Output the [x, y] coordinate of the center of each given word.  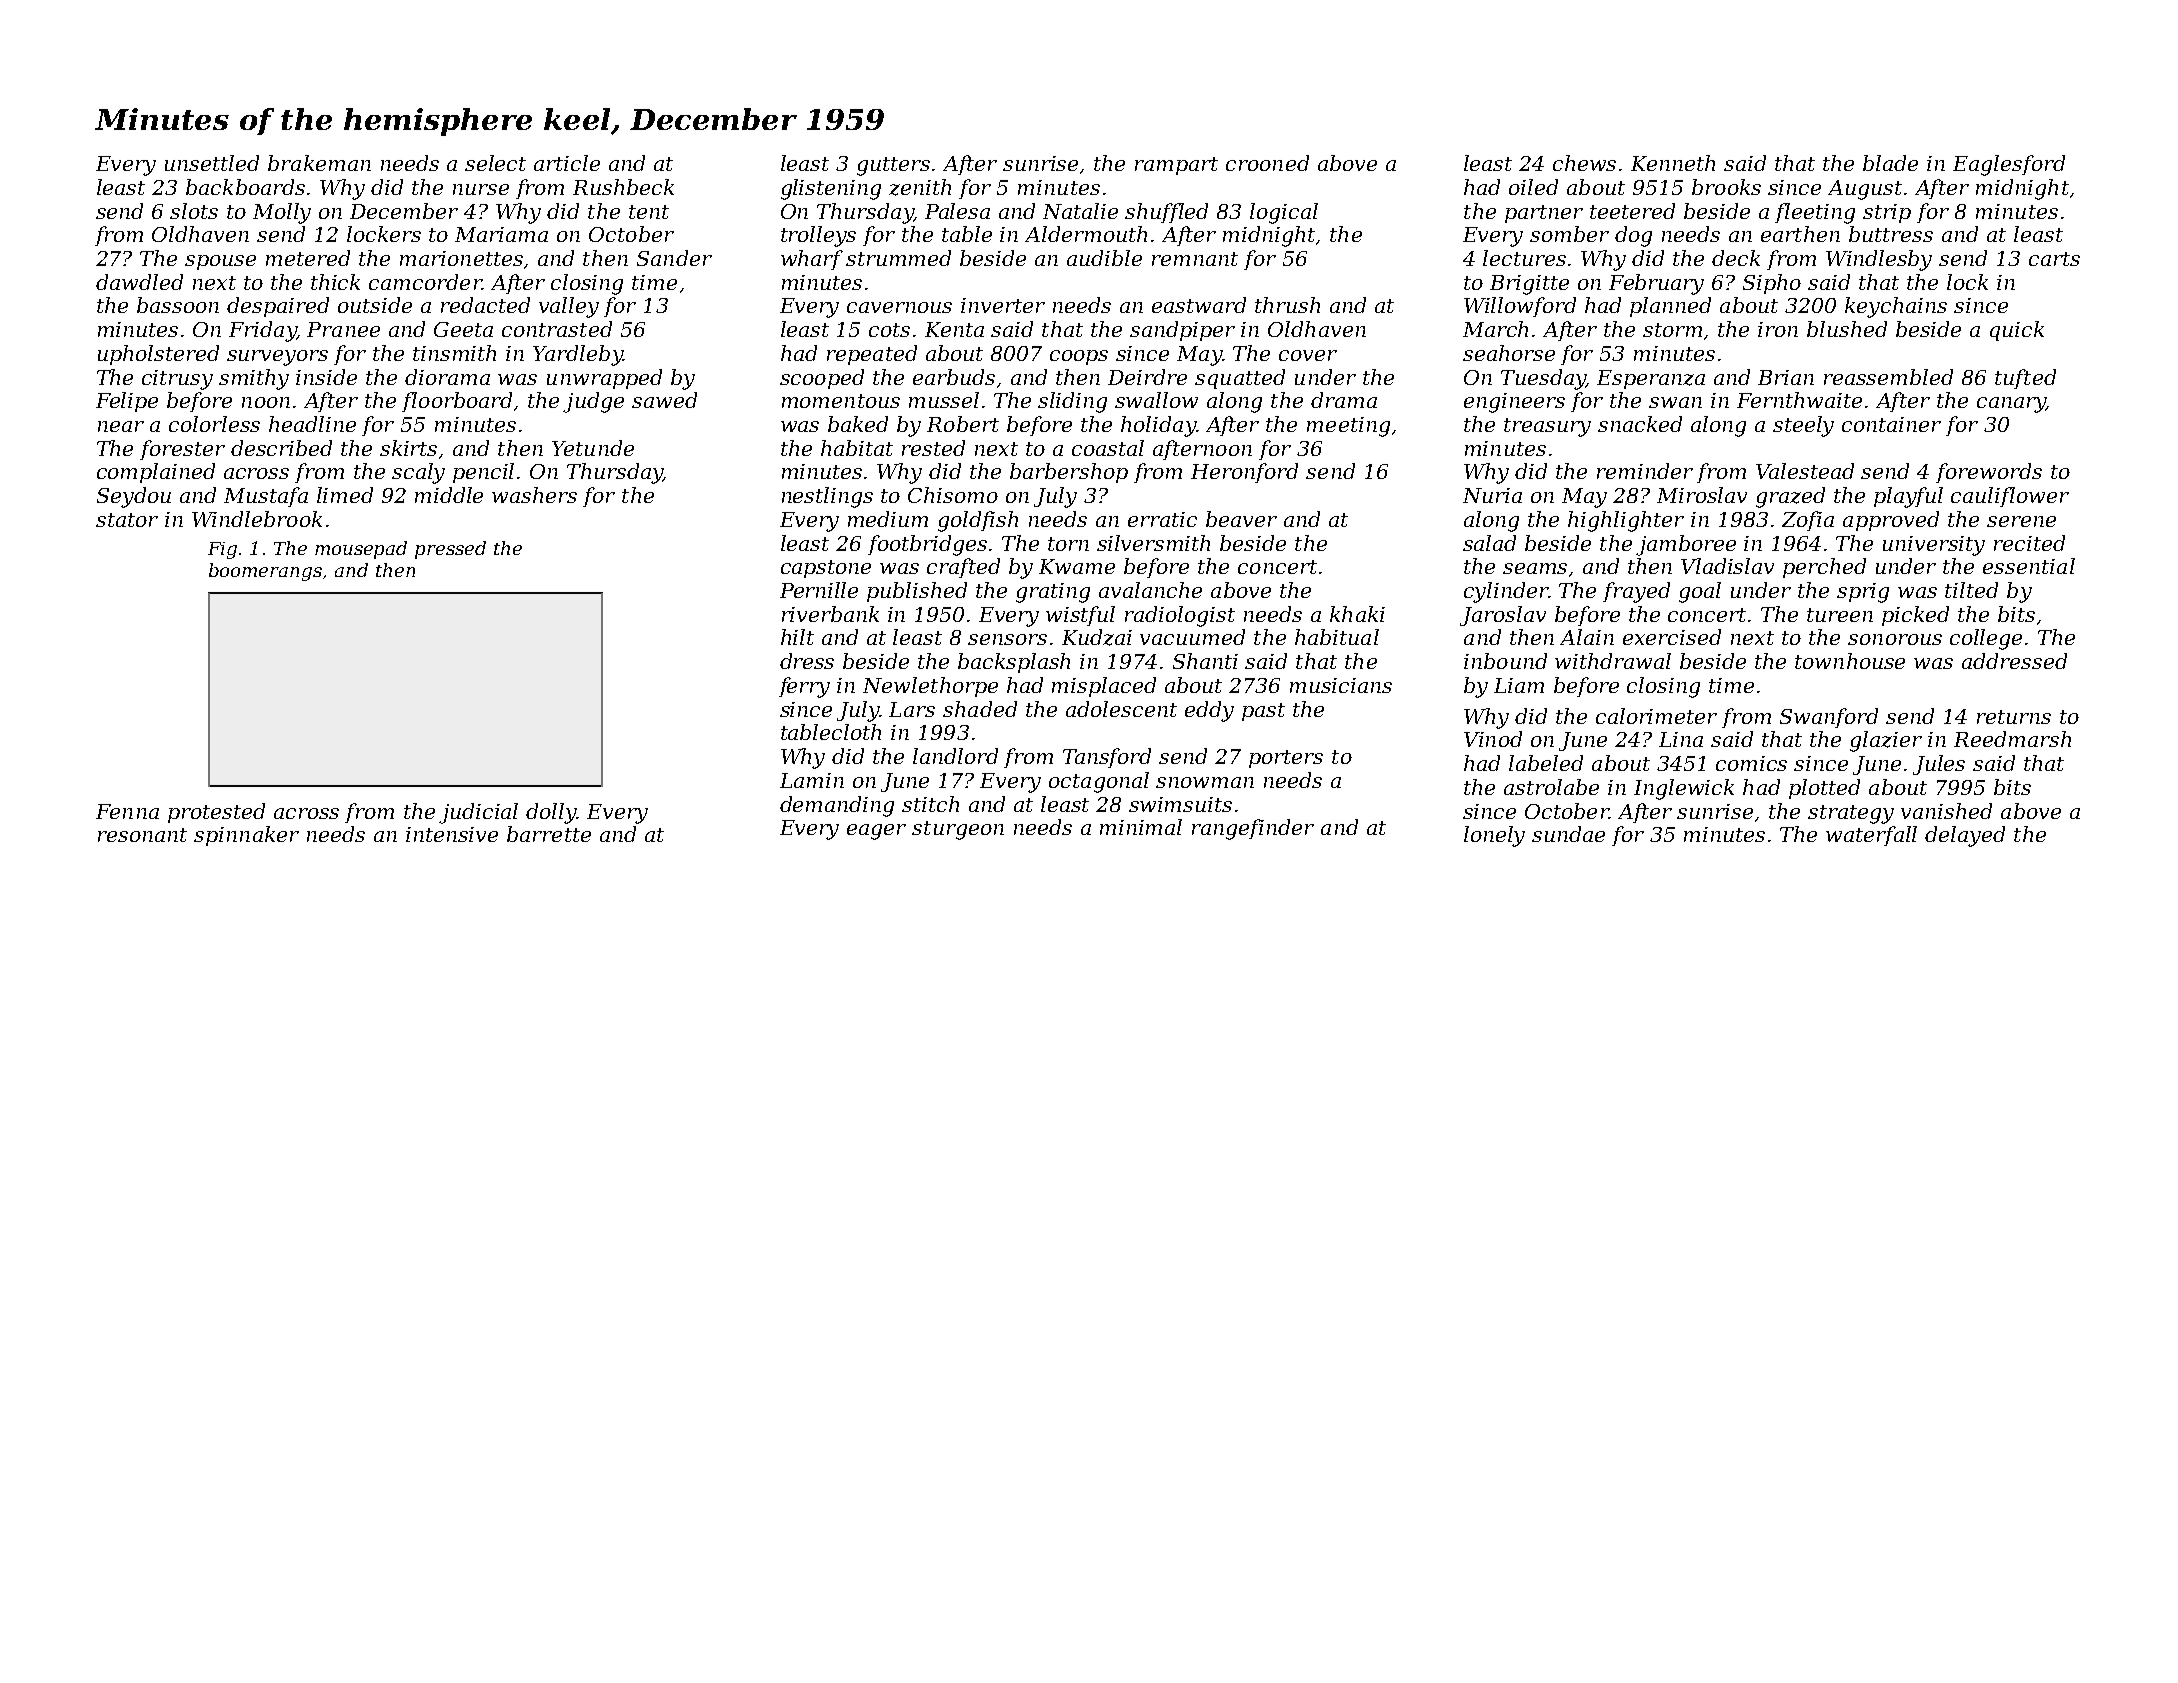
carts [2054, 259]
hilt [797, 637]
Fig [222, 550]
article [567, 163]
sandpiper [1182, 331]
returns [2014, 717]
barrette [549, 834]
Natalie [1080, 211]
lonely [1494, 836]
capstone [826, 569]
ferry [804, 687]
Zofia [1808, 521]
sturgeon [958, 830]
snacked [1640, 424]
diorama [447, 377]
